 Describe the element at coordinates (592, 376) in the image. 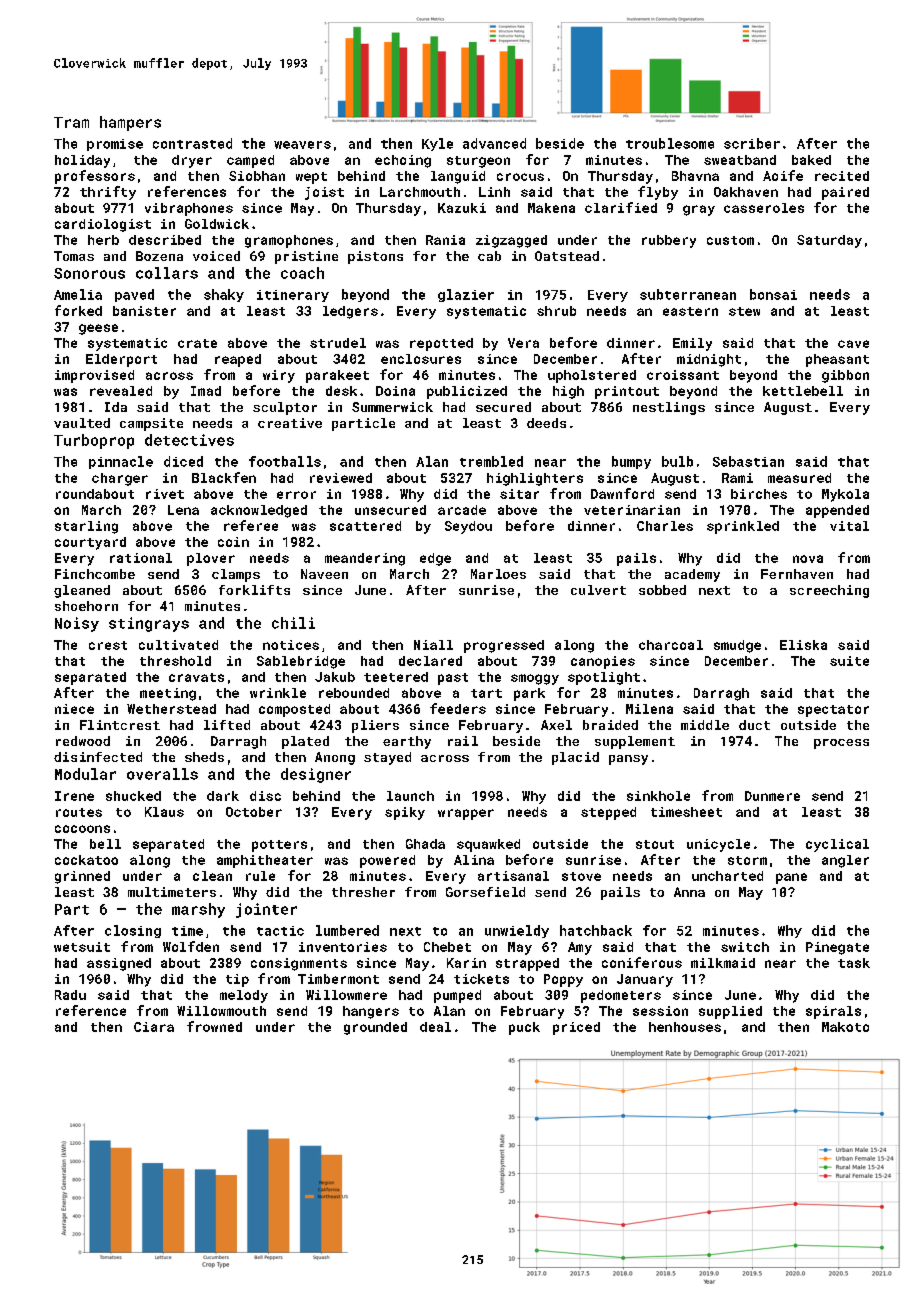

I see `upholstered` at that location.
